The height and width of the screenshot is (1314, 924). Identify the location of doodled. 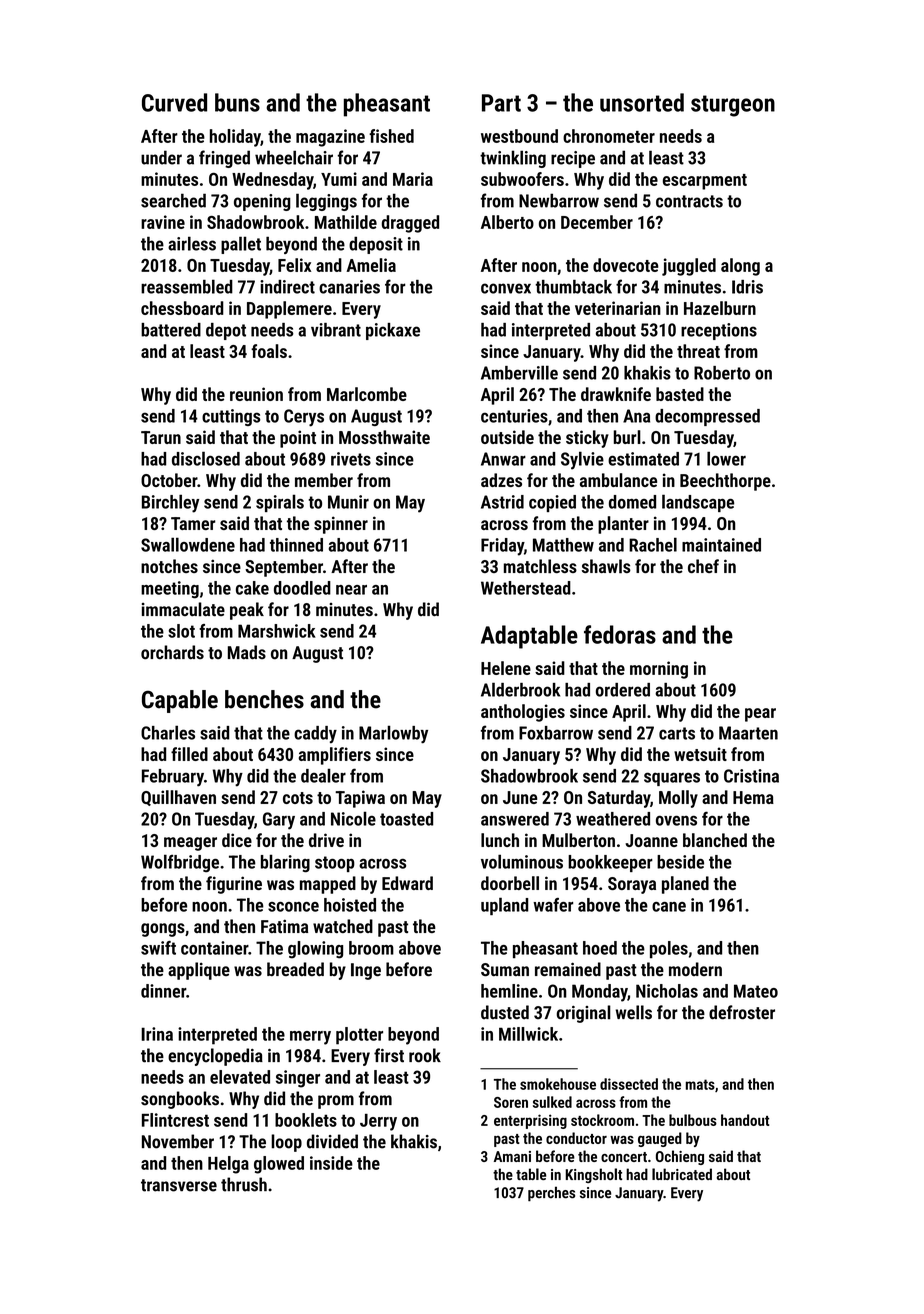
(302, 588).
